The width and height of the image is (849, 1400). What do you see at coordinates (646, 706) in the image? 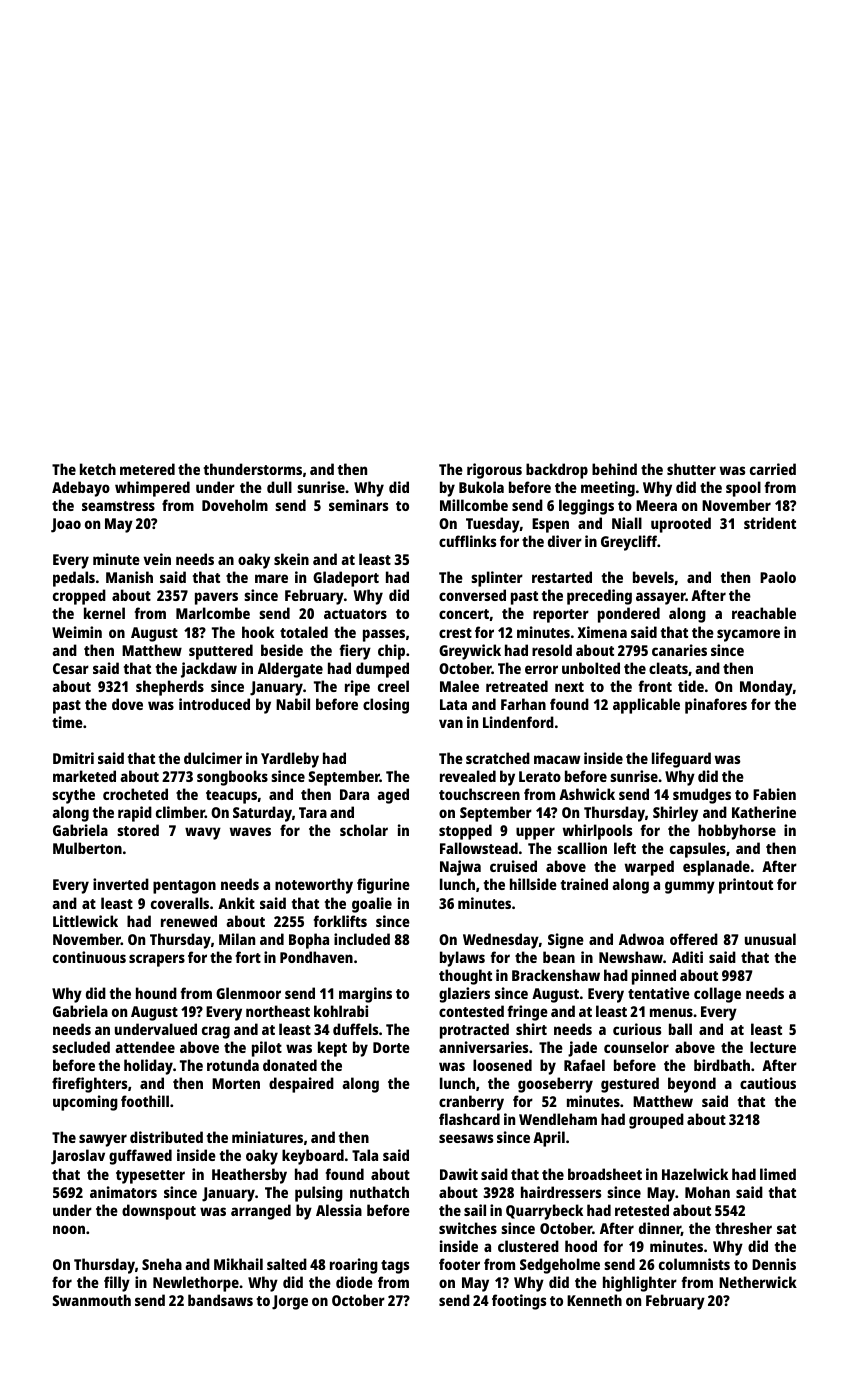
I see `applicable` at bounding box center [646, 706].
